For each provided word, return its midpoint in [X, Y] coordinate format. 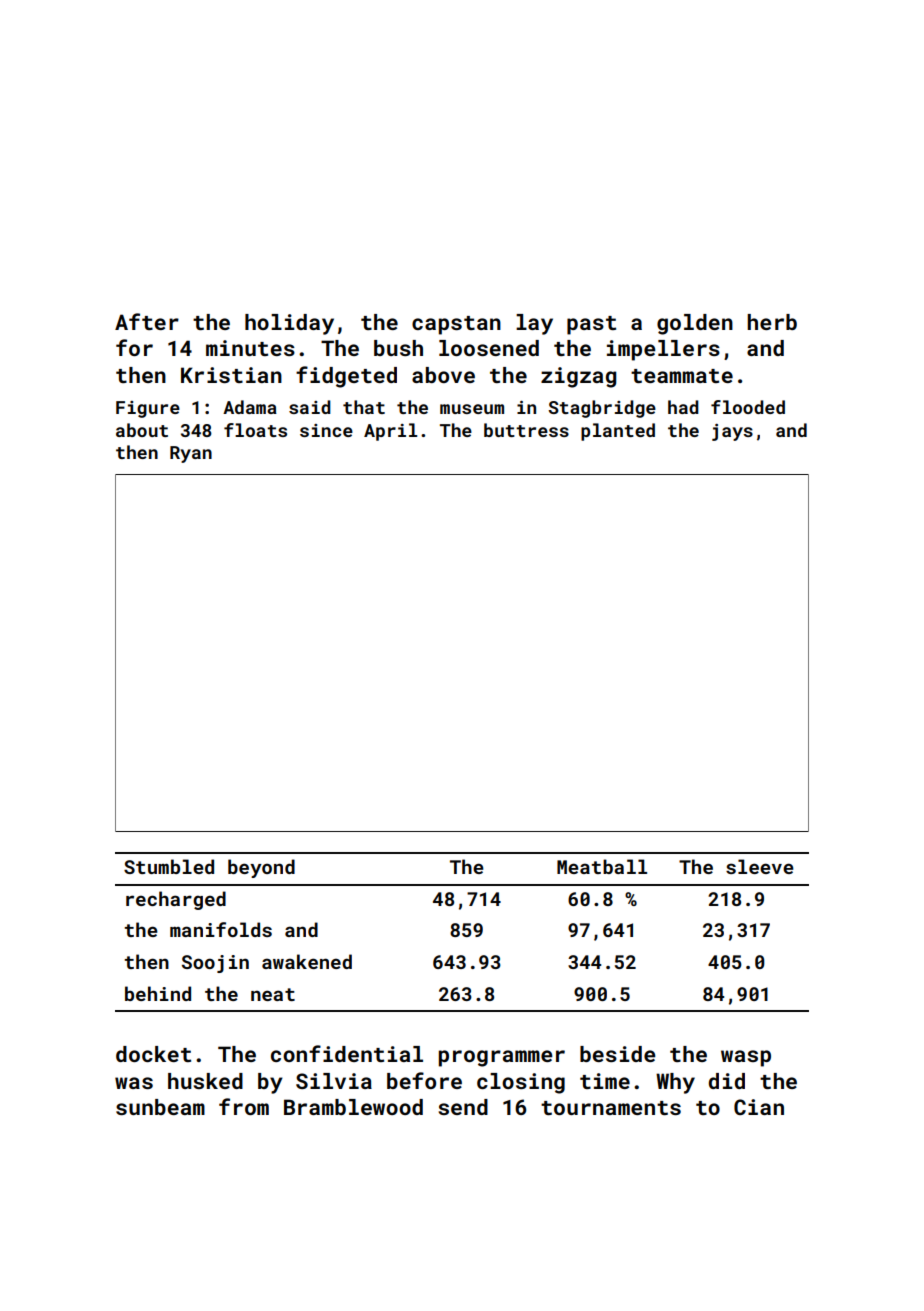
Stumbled [169, 866]
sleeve [760, 866]
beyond [261, 868]
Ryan [191, 454]
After [147, 321]
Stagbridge [602, 409]
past [591, 325]
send [463, 1107]
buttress [526, 430]
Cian [759, 1107]
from [244, 1106]
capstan [456, 325]
